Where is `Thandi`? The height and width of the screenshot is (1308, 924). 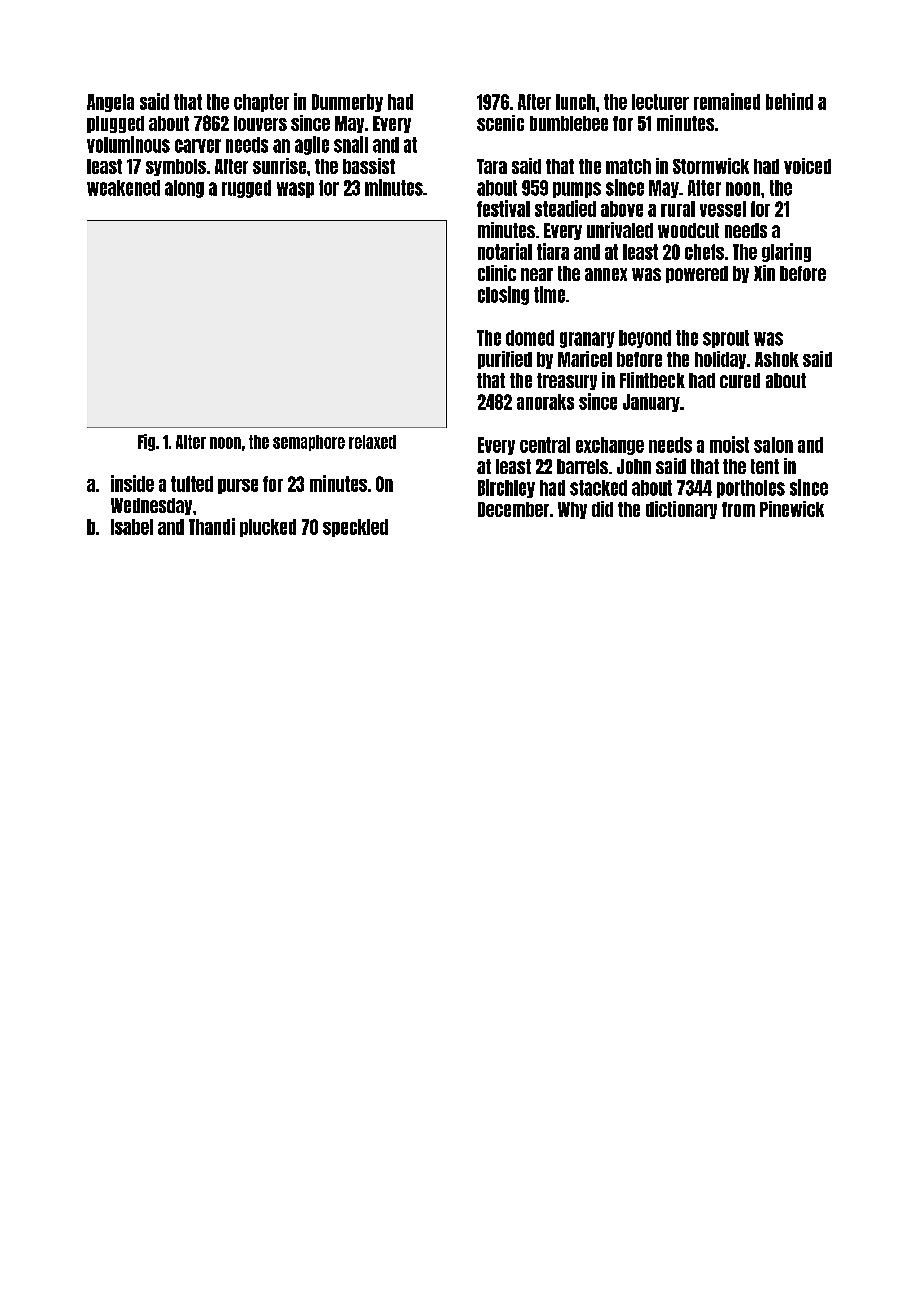
Thandi is located at coordinates (212, 526).
